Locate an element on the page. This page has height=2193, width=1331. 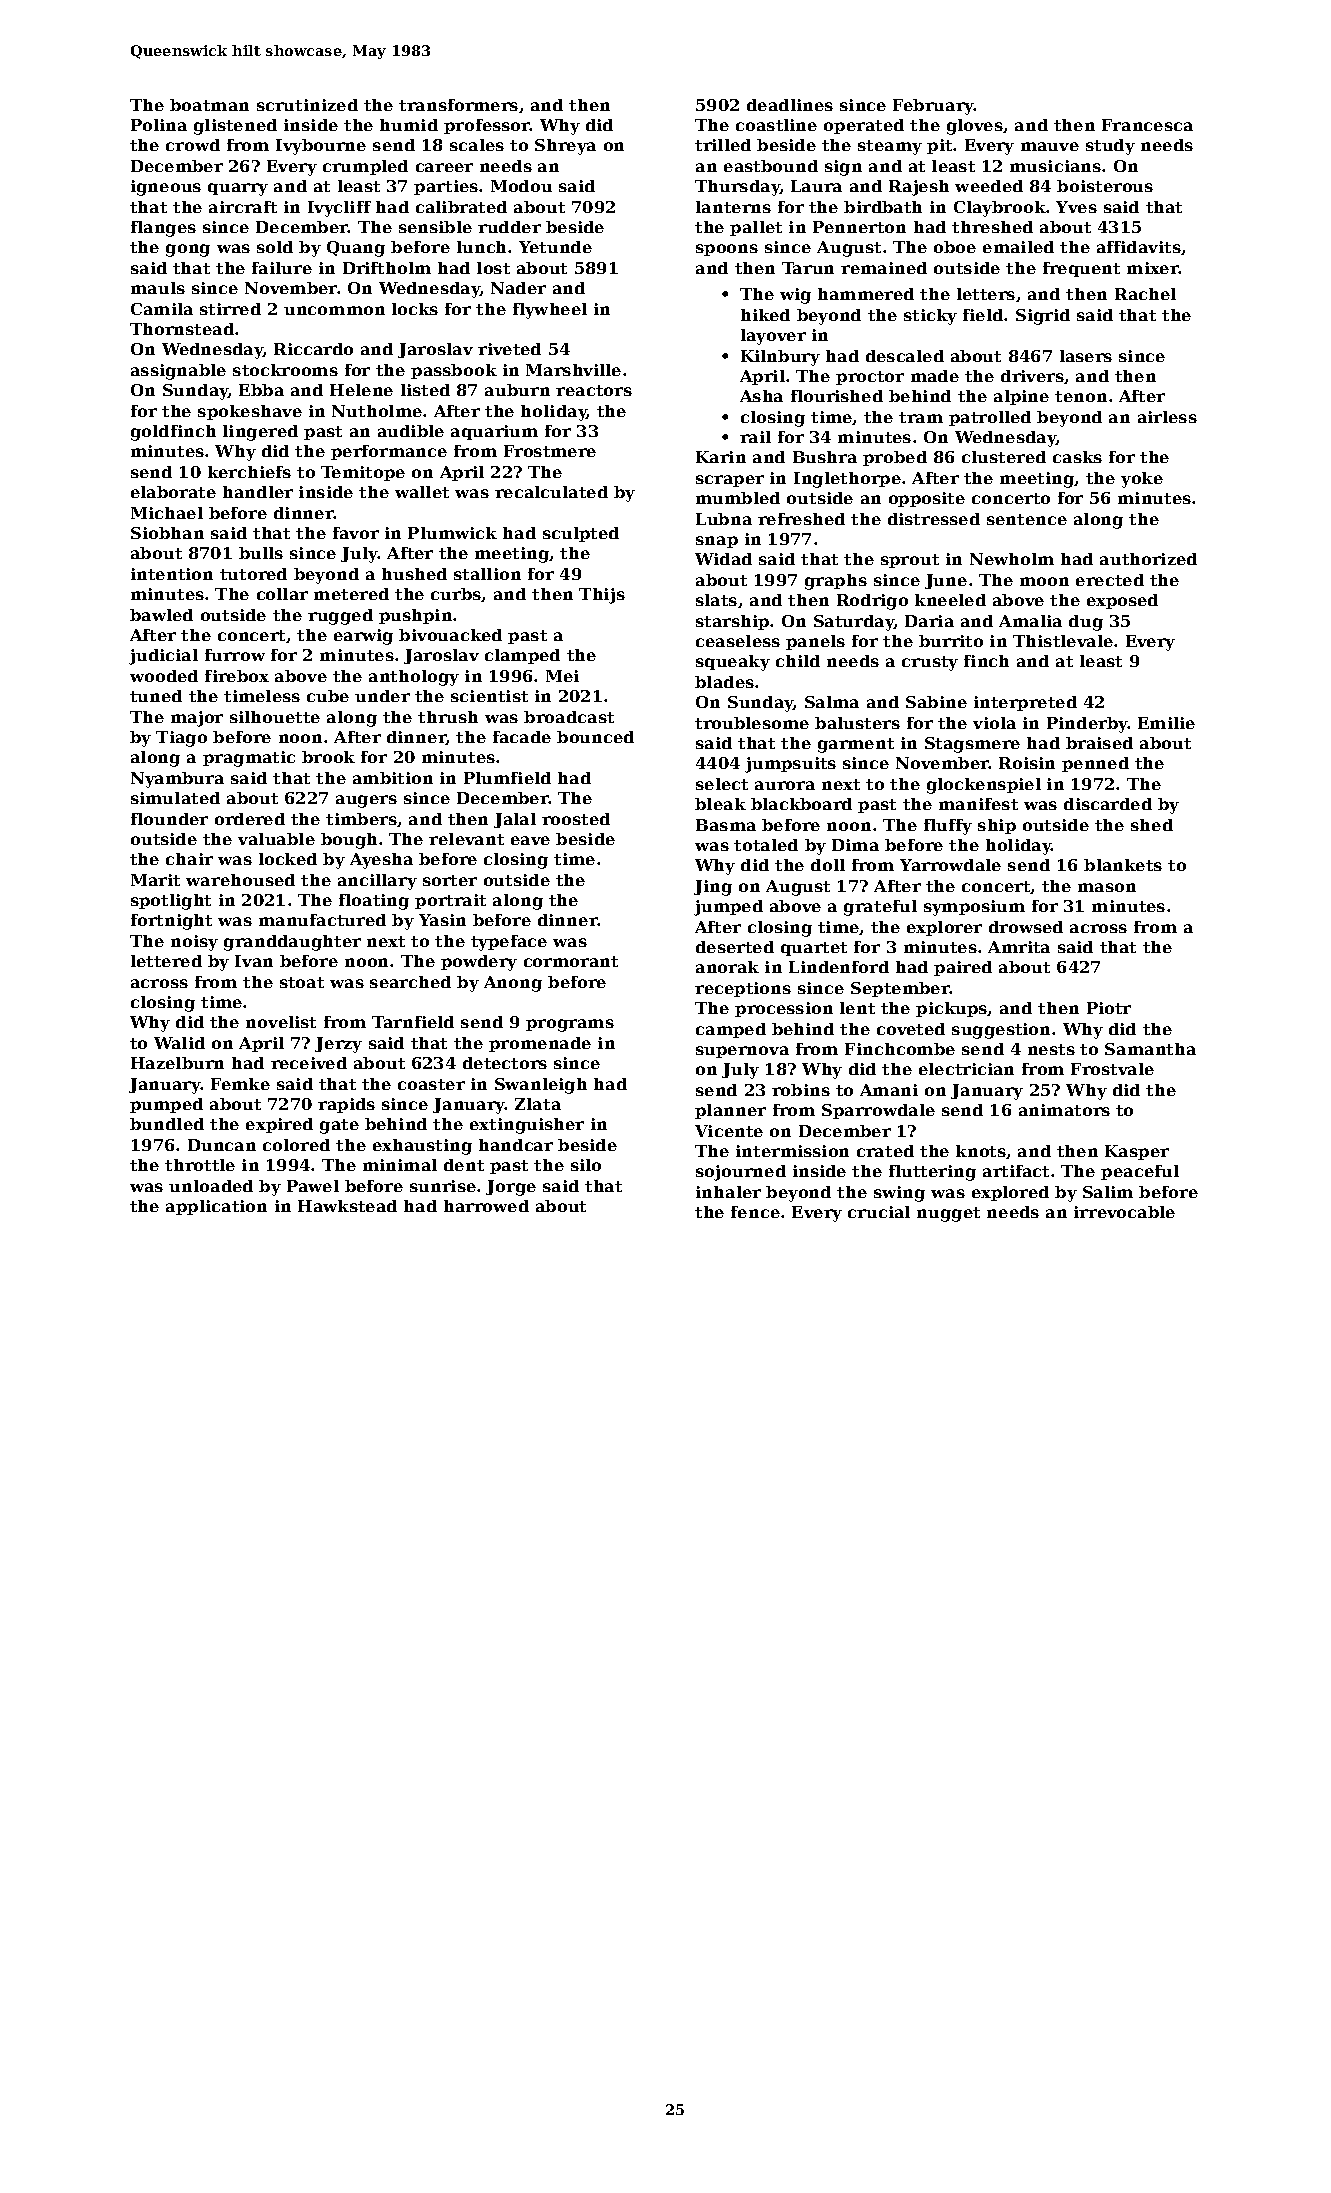
gong is located at coordinates (188, 250).
